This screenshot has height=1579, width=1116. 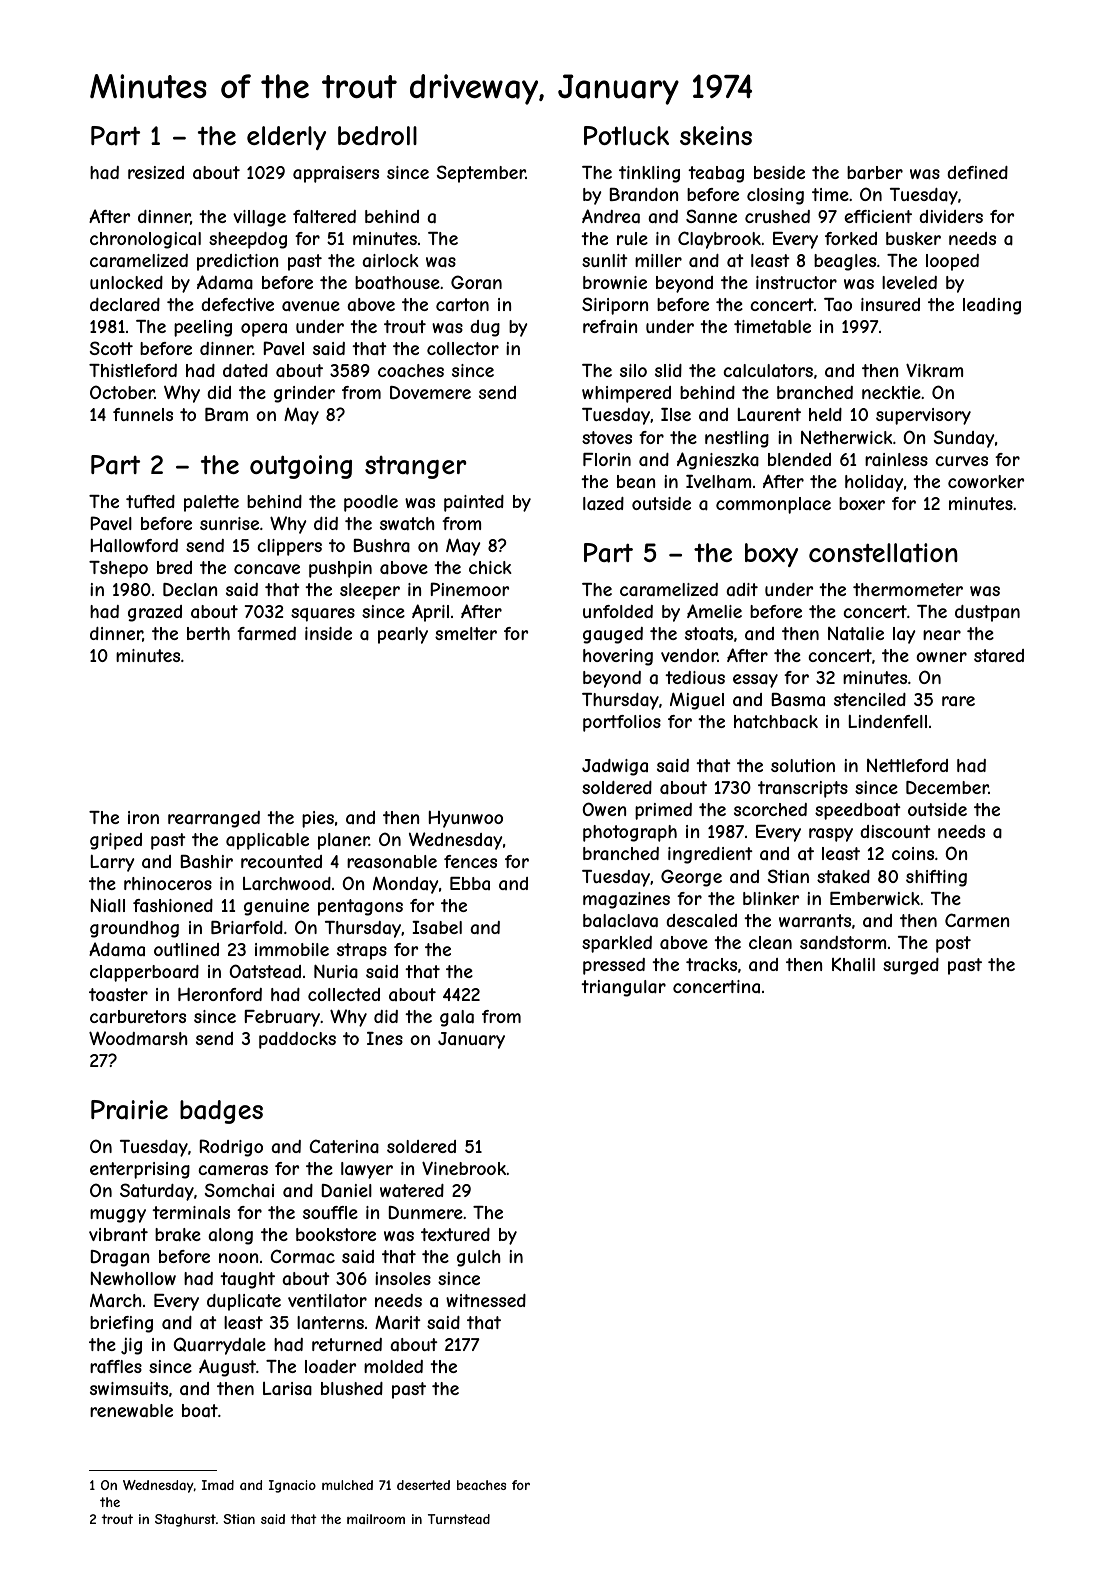 What do you see at coordinates (457, 1018) in the screenshot?
I see `gala` at bounding box center [457, 1018].
